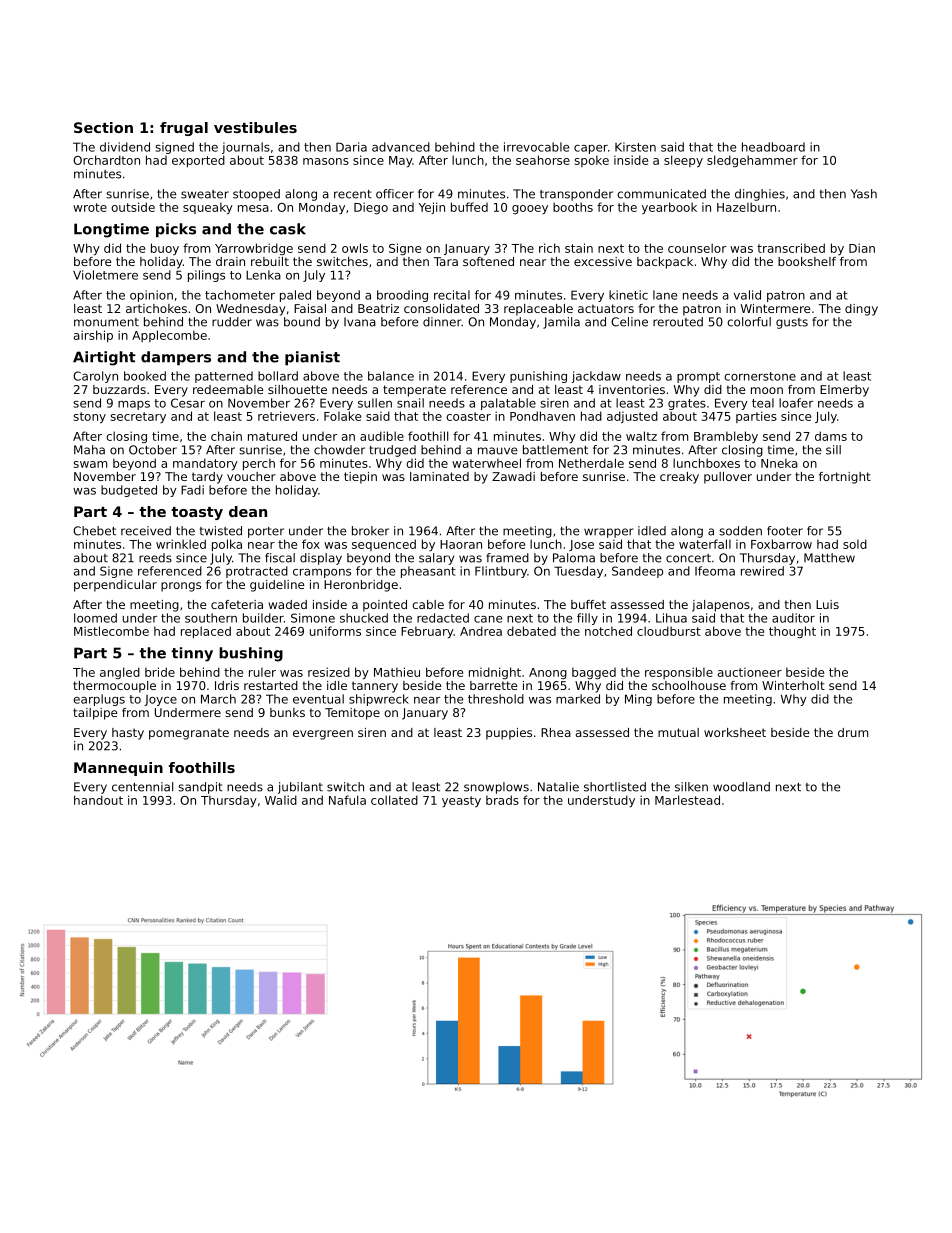  Describe the element at coordinates (118, 769) in the screenshot. I see `Mannequin` at that location.
